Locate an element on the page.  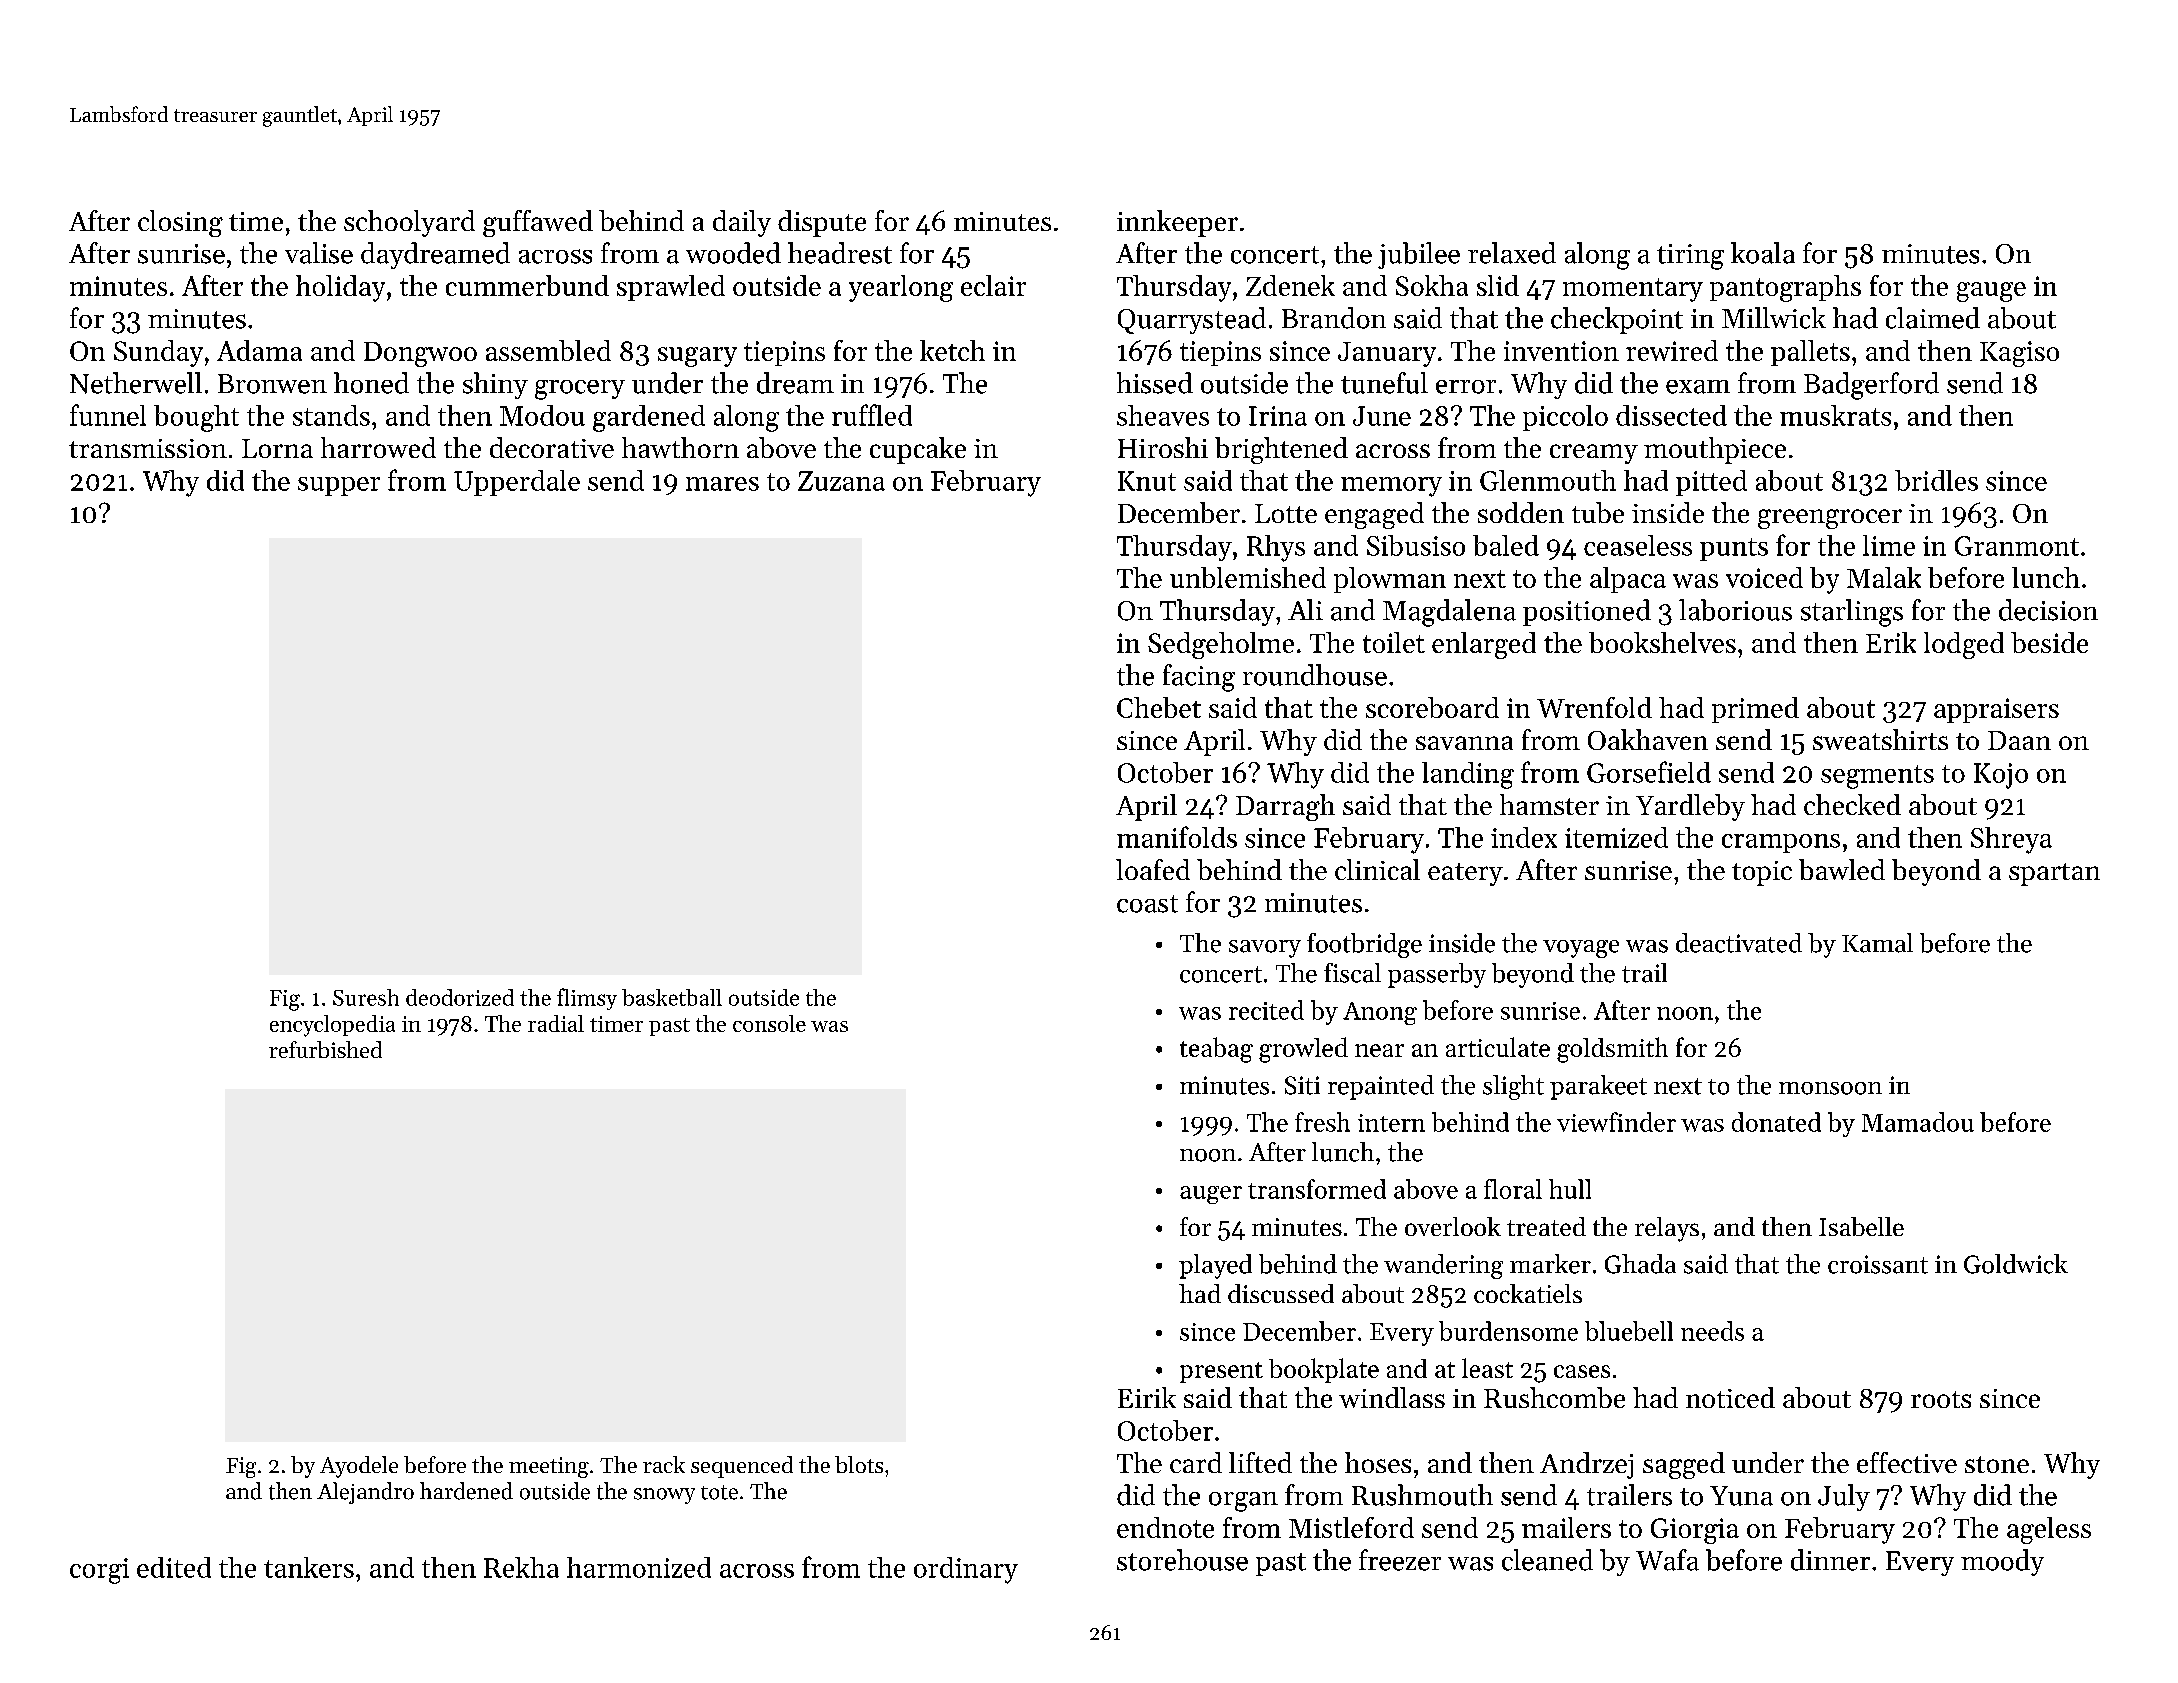
ordinary is located at coordinates (966, 1570).
